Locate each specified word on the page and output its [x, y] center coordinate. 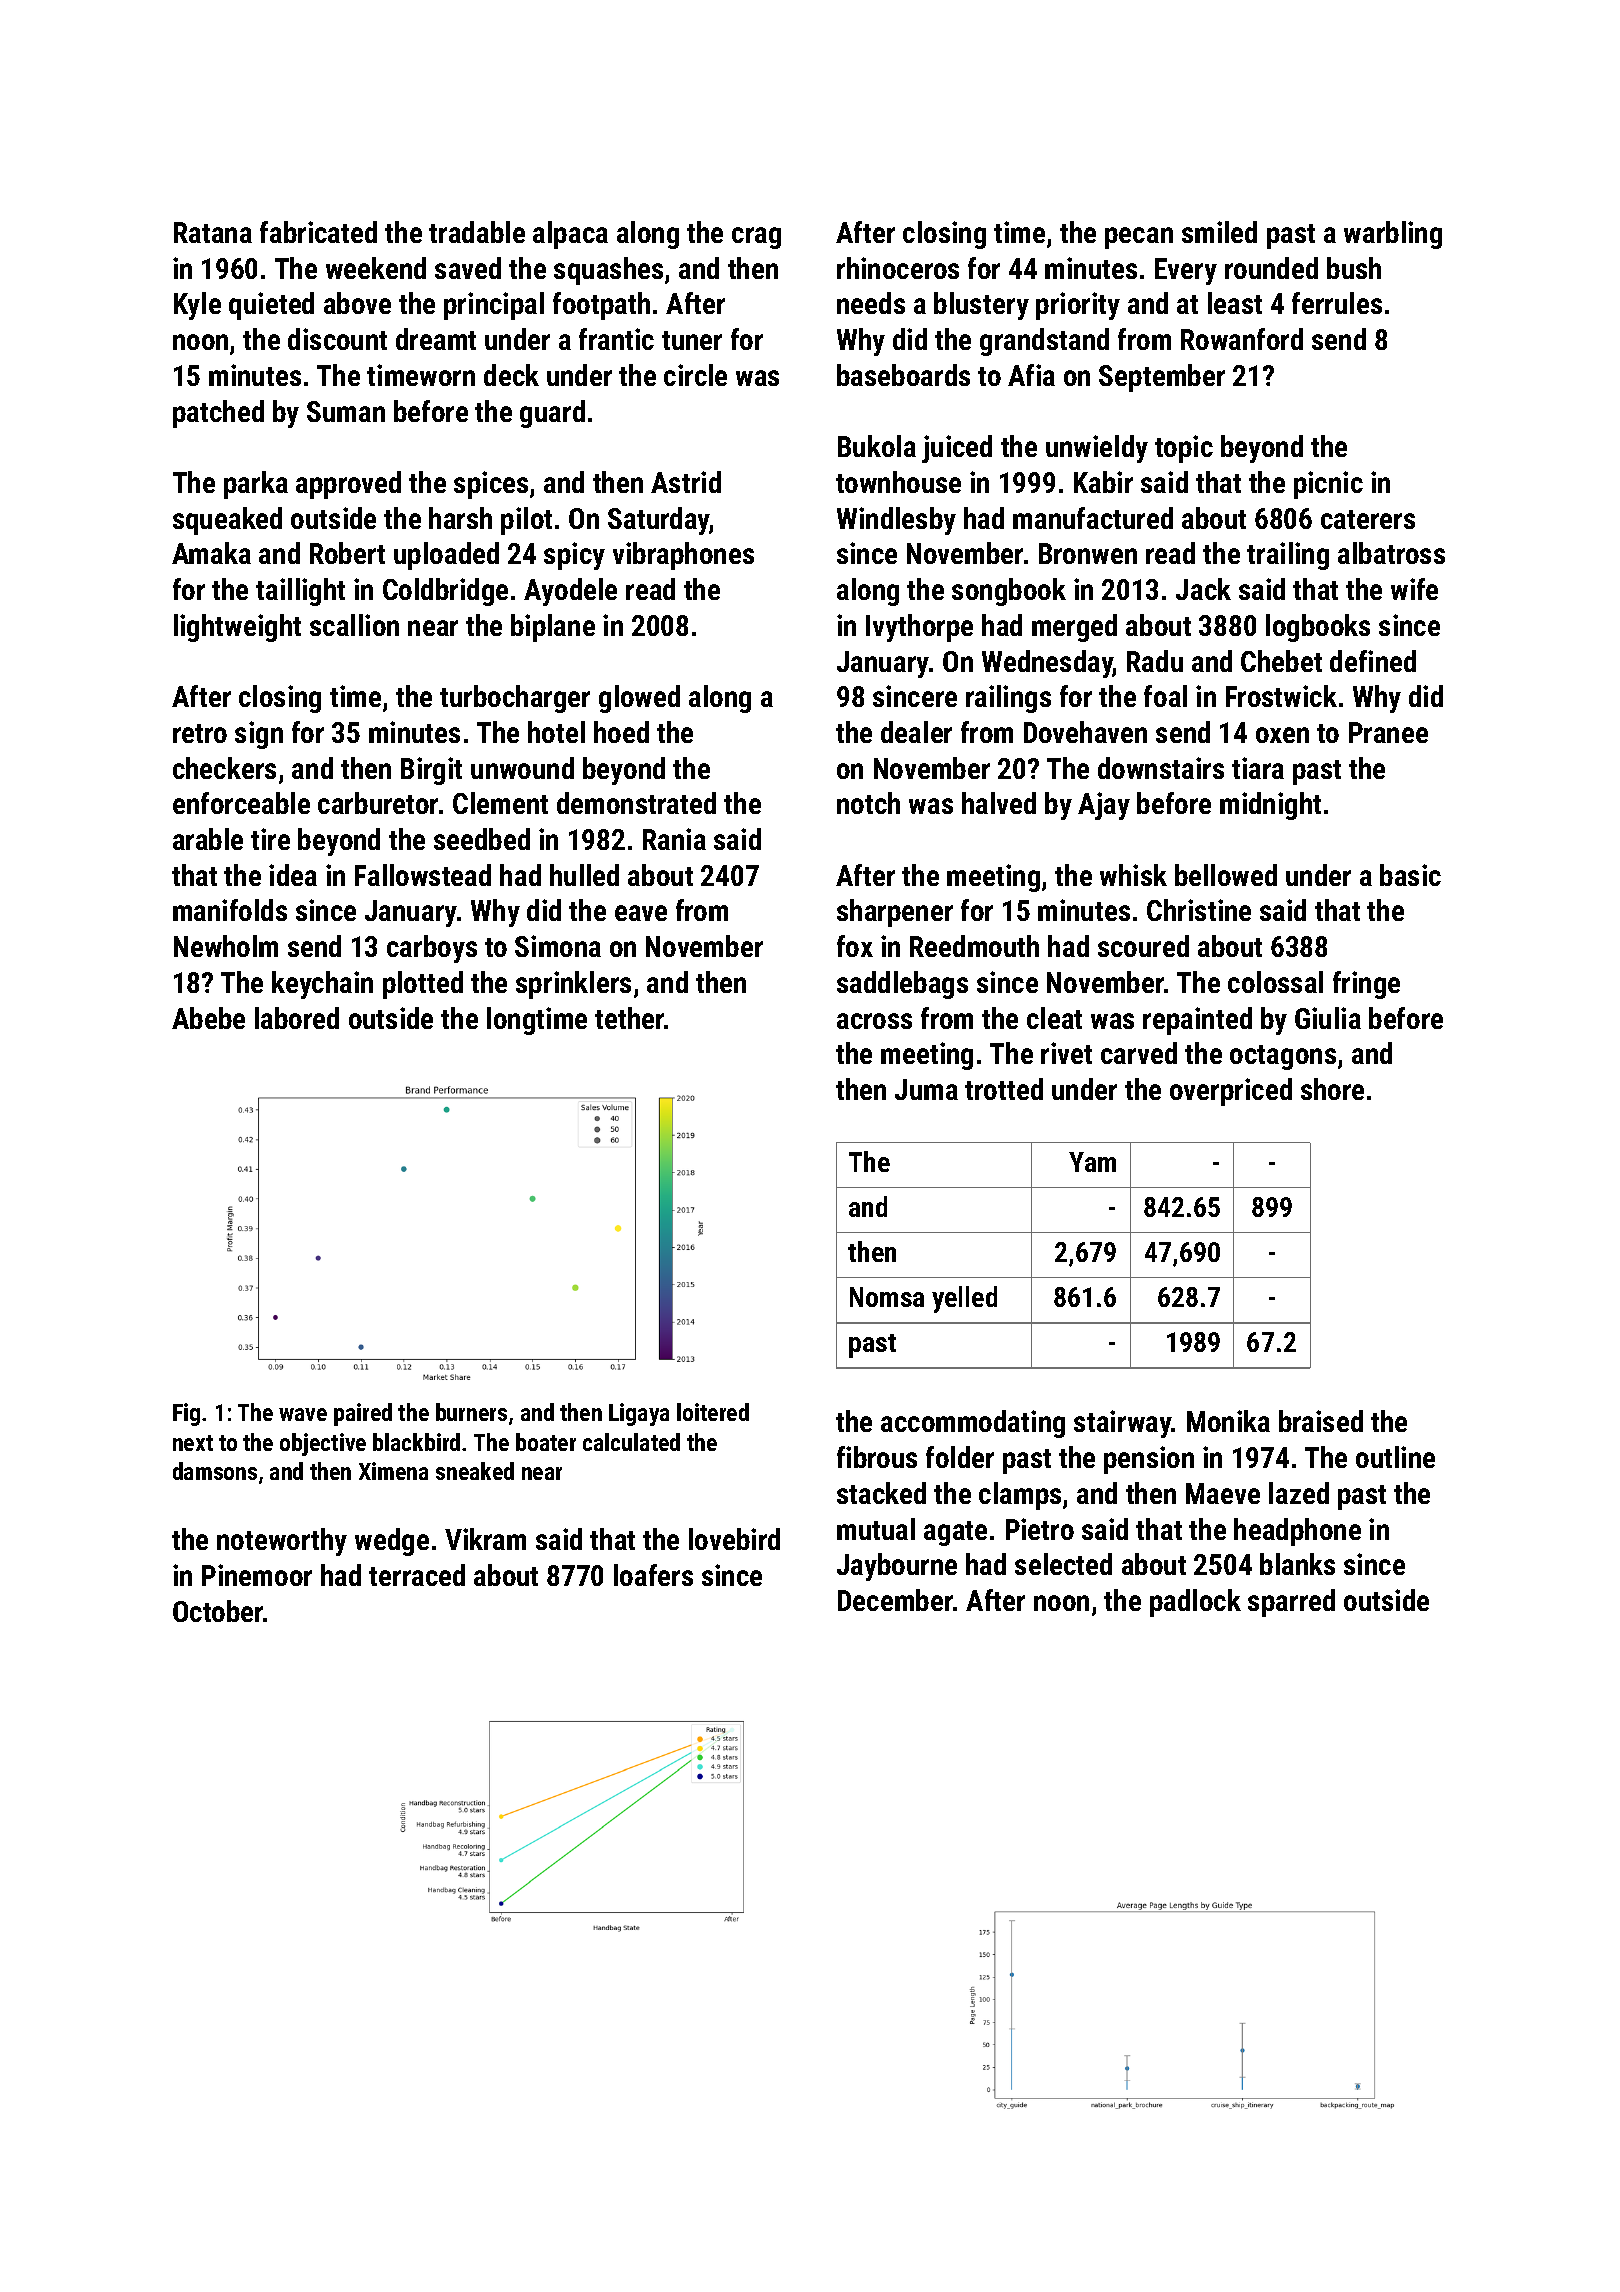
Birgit [431, 771]
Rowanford [1242, 339]
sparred [1291, 1603]
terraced [417, 1575]
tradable [477, 232]
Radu [1155, 661]
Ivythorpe [919, 628]
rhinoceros [898, 268]
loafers [653, 1575]
